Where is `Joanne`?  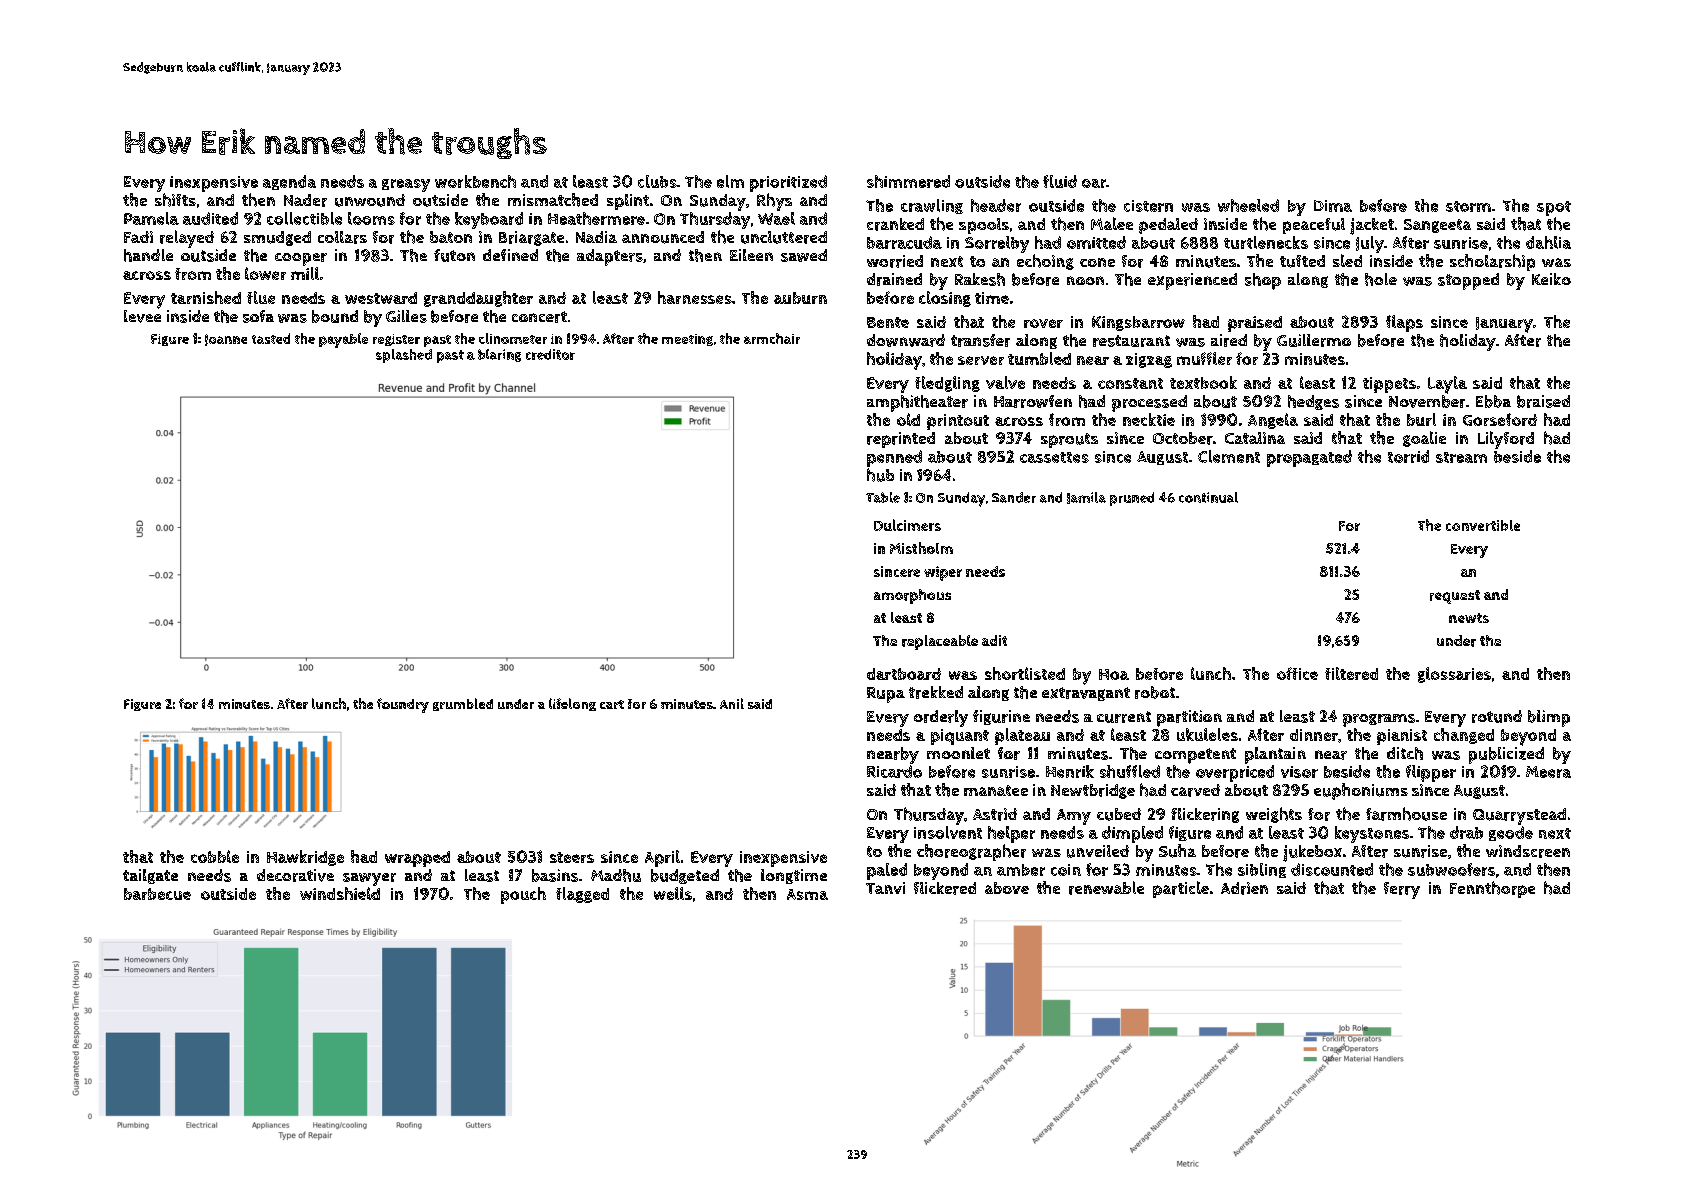
Joanne is located at coordinates (226, 340).
